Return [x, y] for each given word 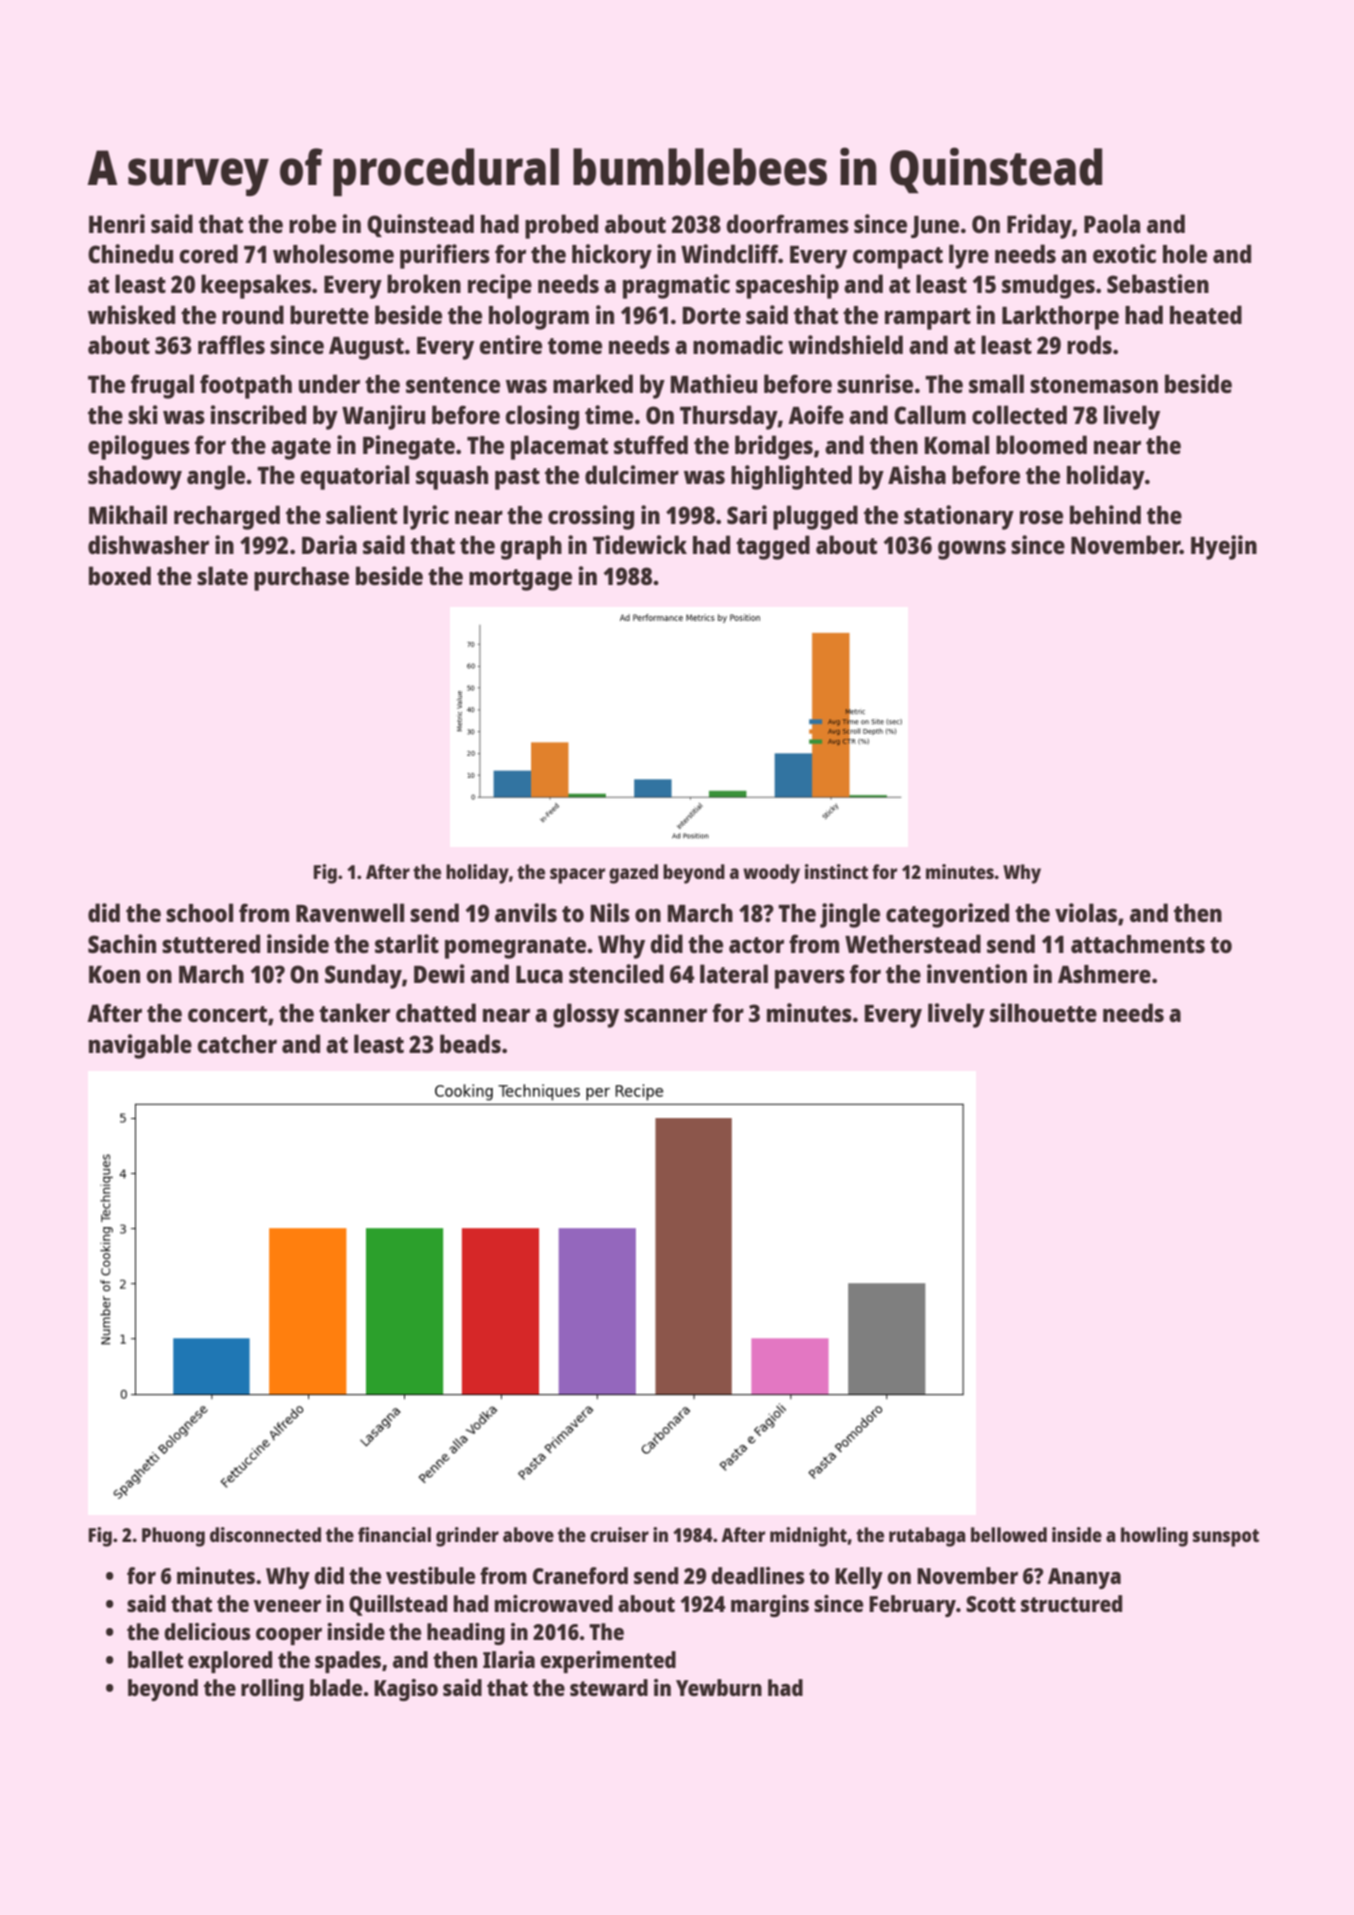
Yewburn [719, 1687]
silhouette [1043, 1012]
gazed [633, 874]
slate [222, 575]
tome [575, 346]
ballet [155, 1659]
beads [470, 1043]
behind [1105, 514]
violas [1086, 912]
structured [1071, 1603]
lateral [734, 973]
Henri [117, 223]
